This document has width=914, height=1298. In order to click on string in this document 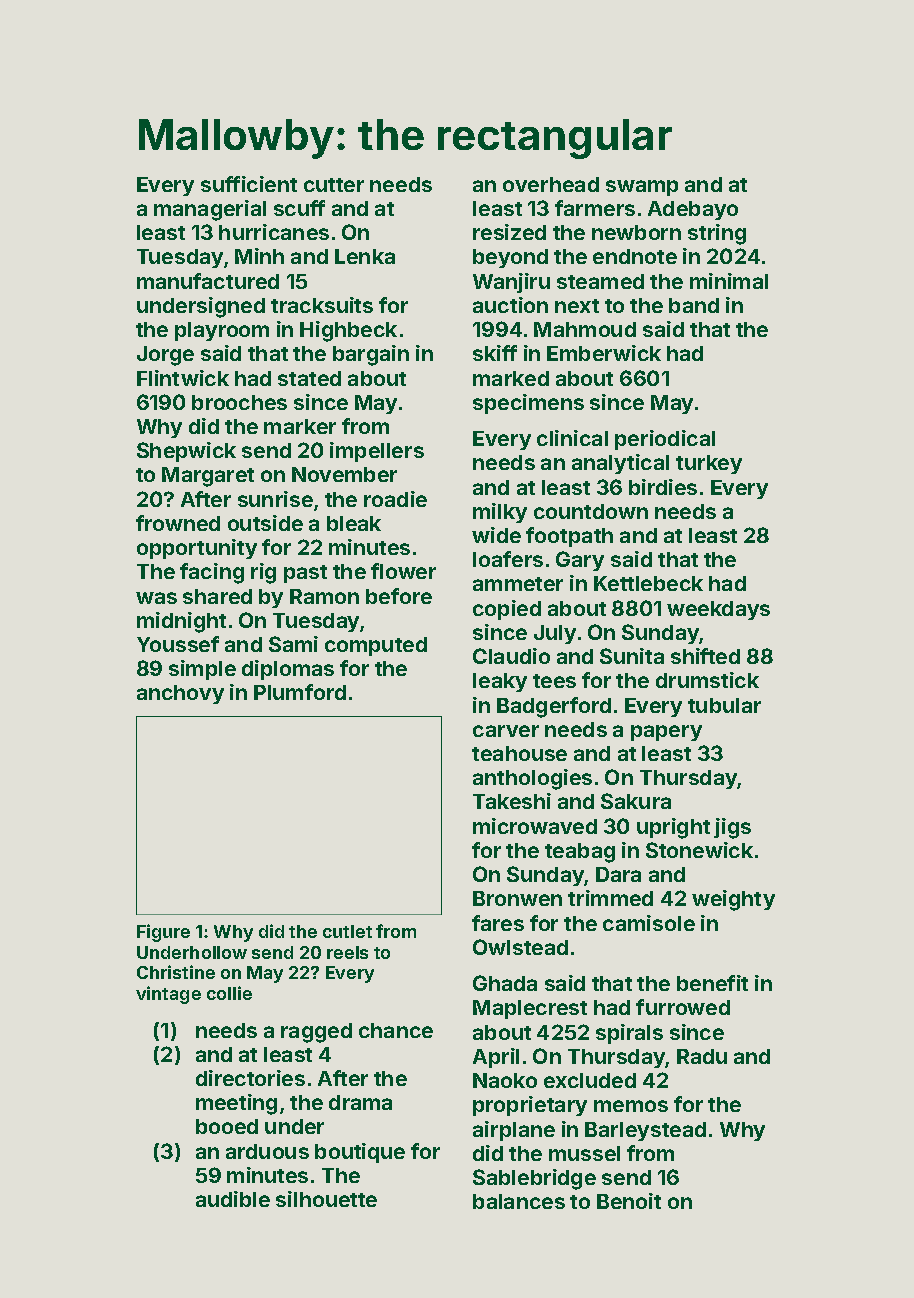, I will do `click(717, 234)`.
